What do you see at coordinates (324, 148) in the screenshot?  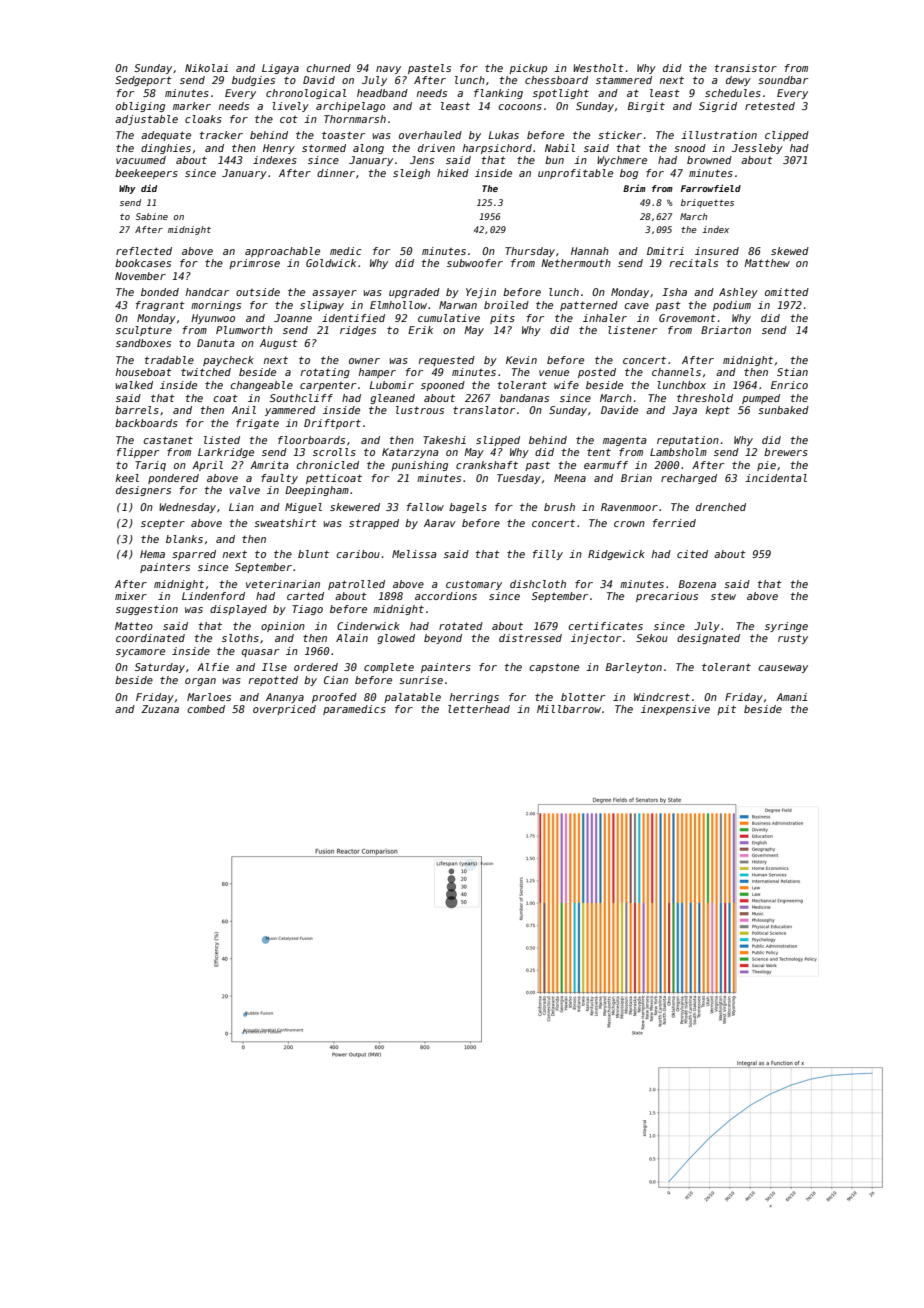 I see `stormed` at bounding box center [324, 148].
